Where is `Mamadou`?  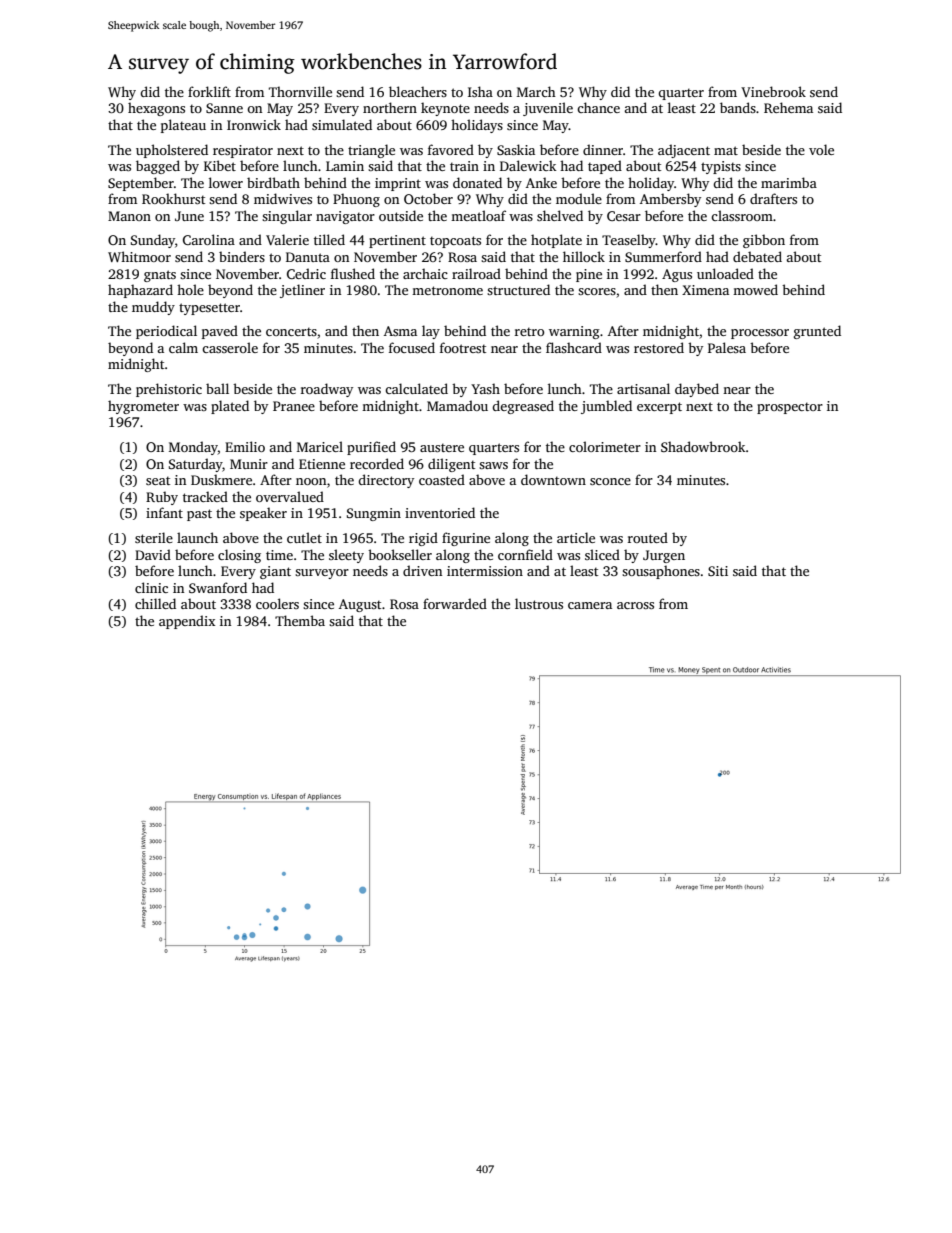 Mamadou is located at coordinates (457, 405).
